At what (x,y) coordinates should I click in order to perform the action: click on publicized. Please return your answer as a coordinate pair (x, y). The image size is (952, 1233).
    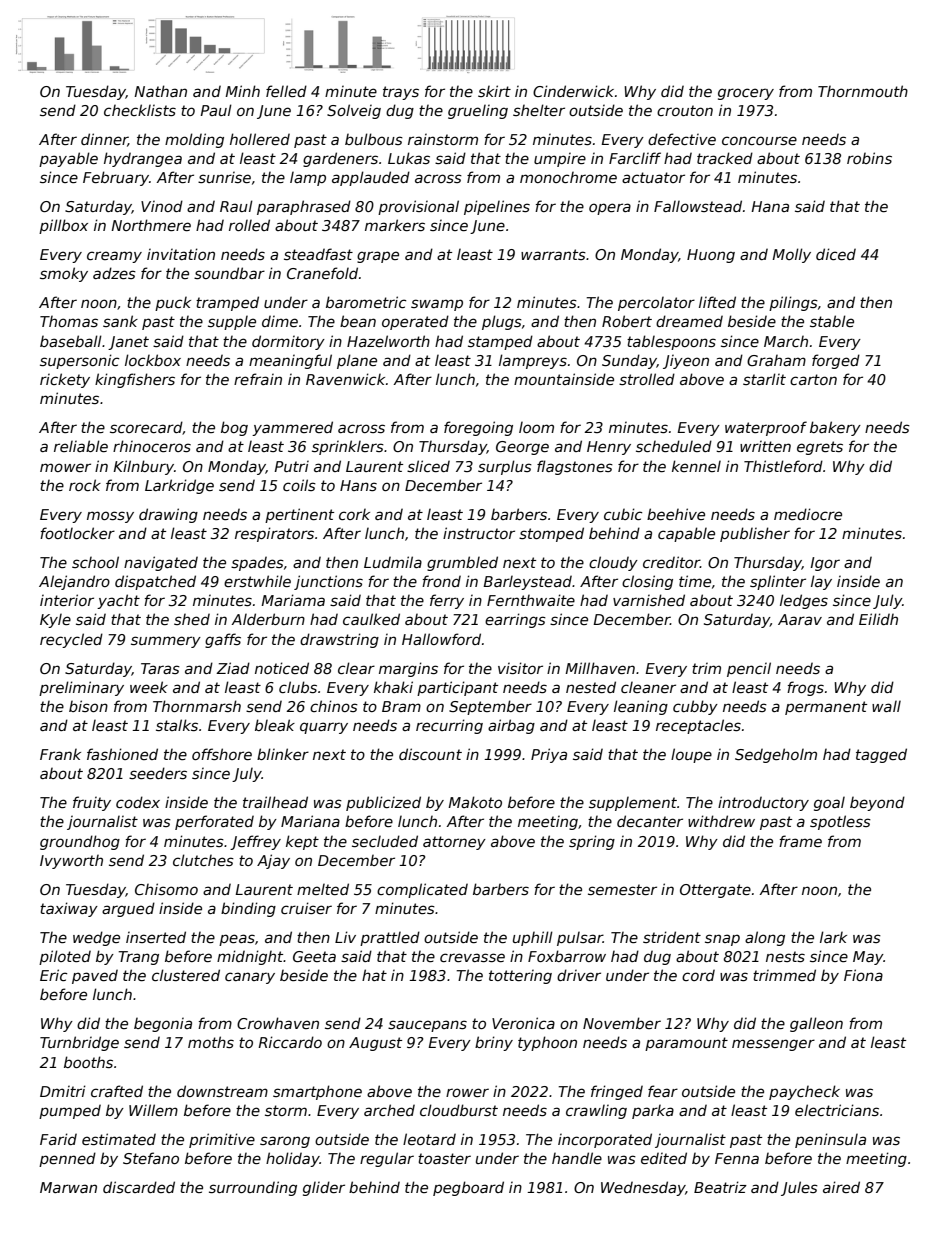
    Looking at the image, I should click on (383, 803).
